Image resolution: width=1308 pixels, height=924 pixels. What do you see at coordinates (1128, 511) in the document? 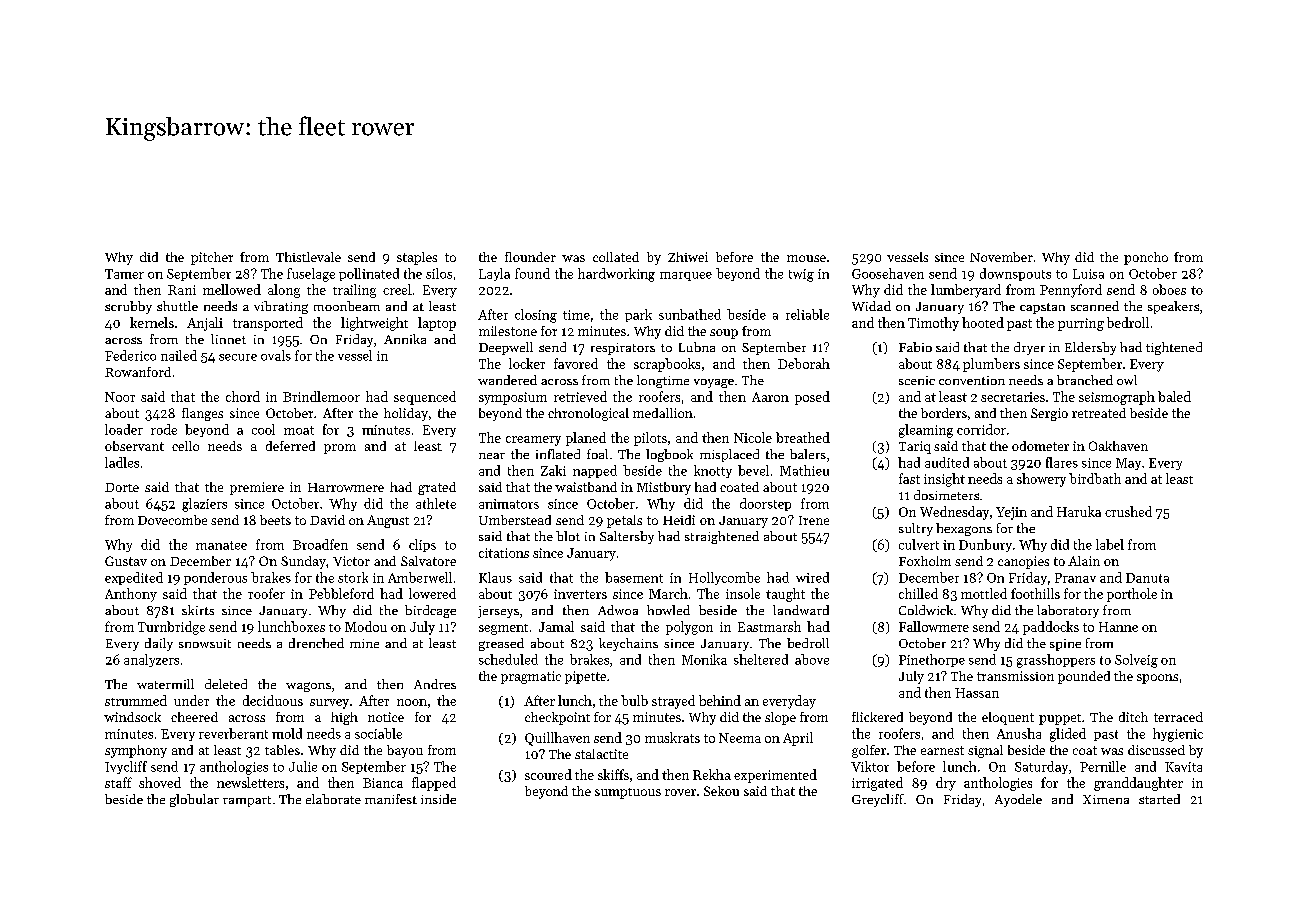
I see `crushed` at bounding box center [1128, 511].
